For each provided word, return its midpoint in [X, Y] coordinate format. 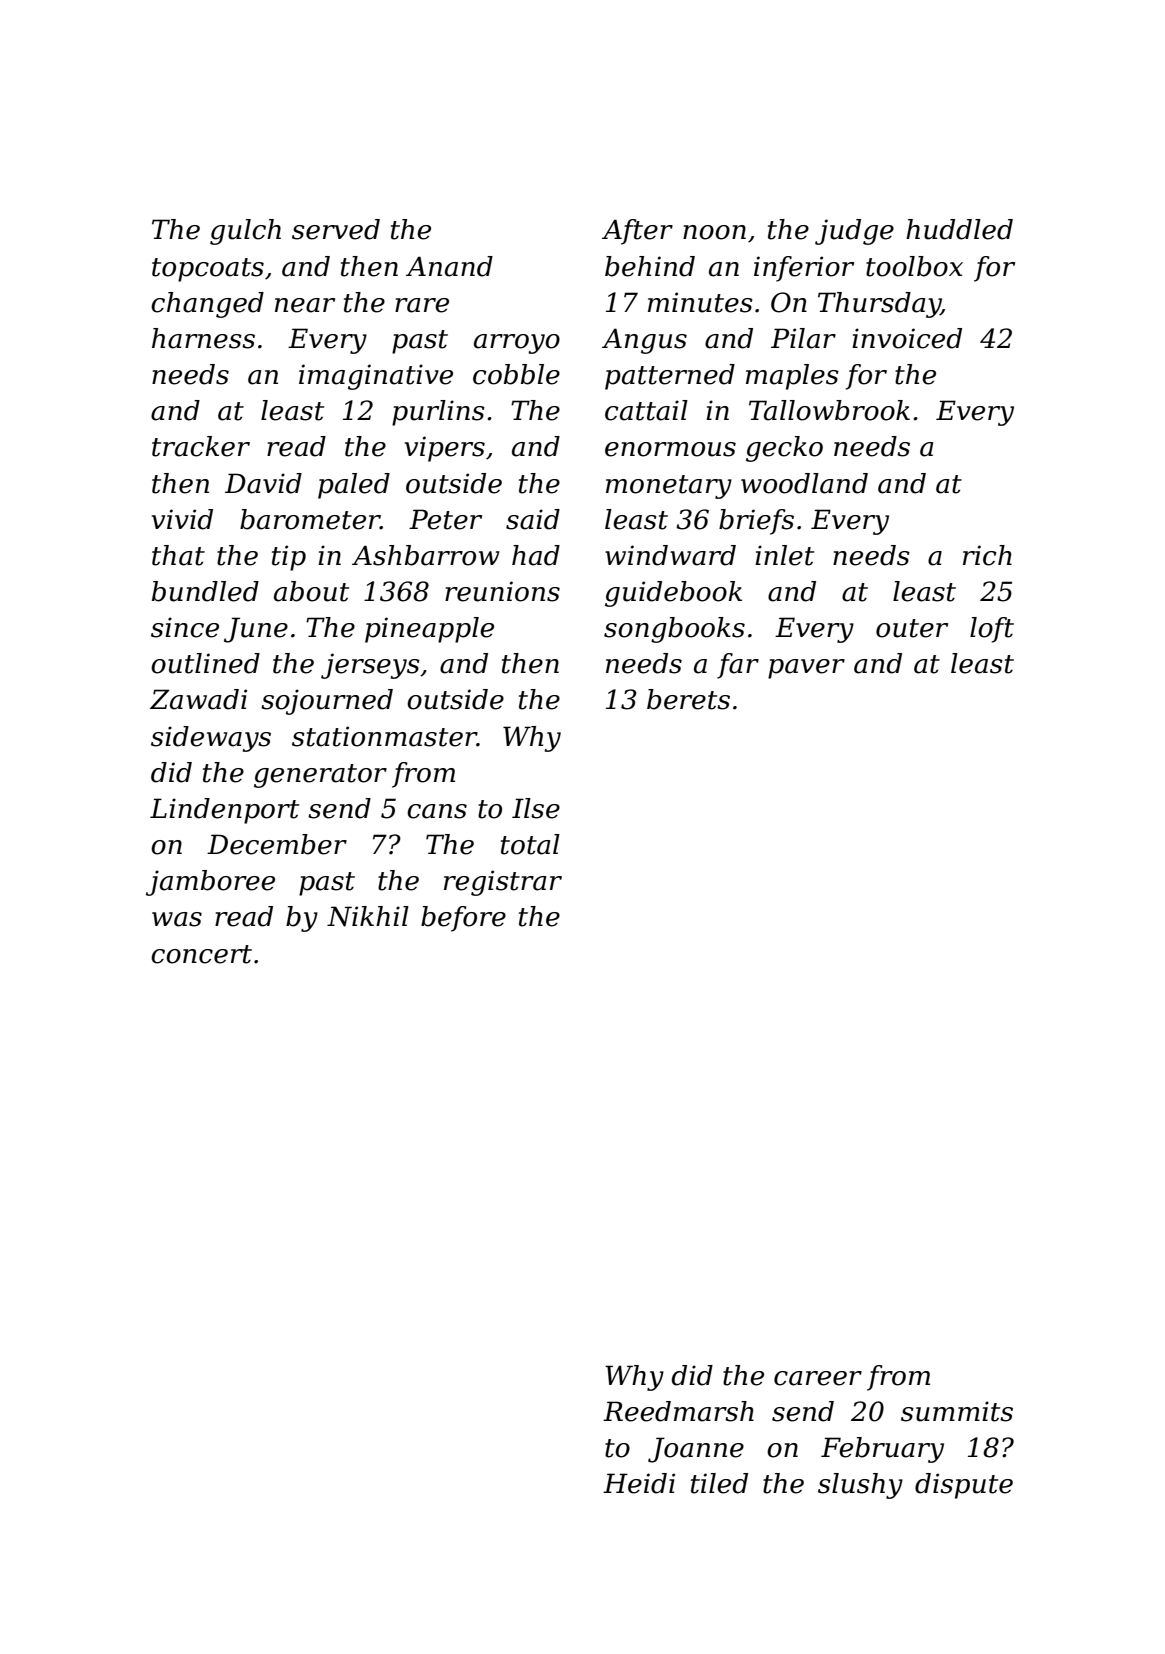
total [530, 844]
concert [201, 954]
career [818, 1378]
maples [792, 377]
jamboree [210, 883]
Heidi [639, 1483]
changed [207, 305]
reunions [502, 591]
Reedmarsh [678, 1411]
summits [957, 1411]
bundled [205, 591]
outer [912, 628]
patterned [670, 377]
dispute [964, 1486]
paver [806, 669]
